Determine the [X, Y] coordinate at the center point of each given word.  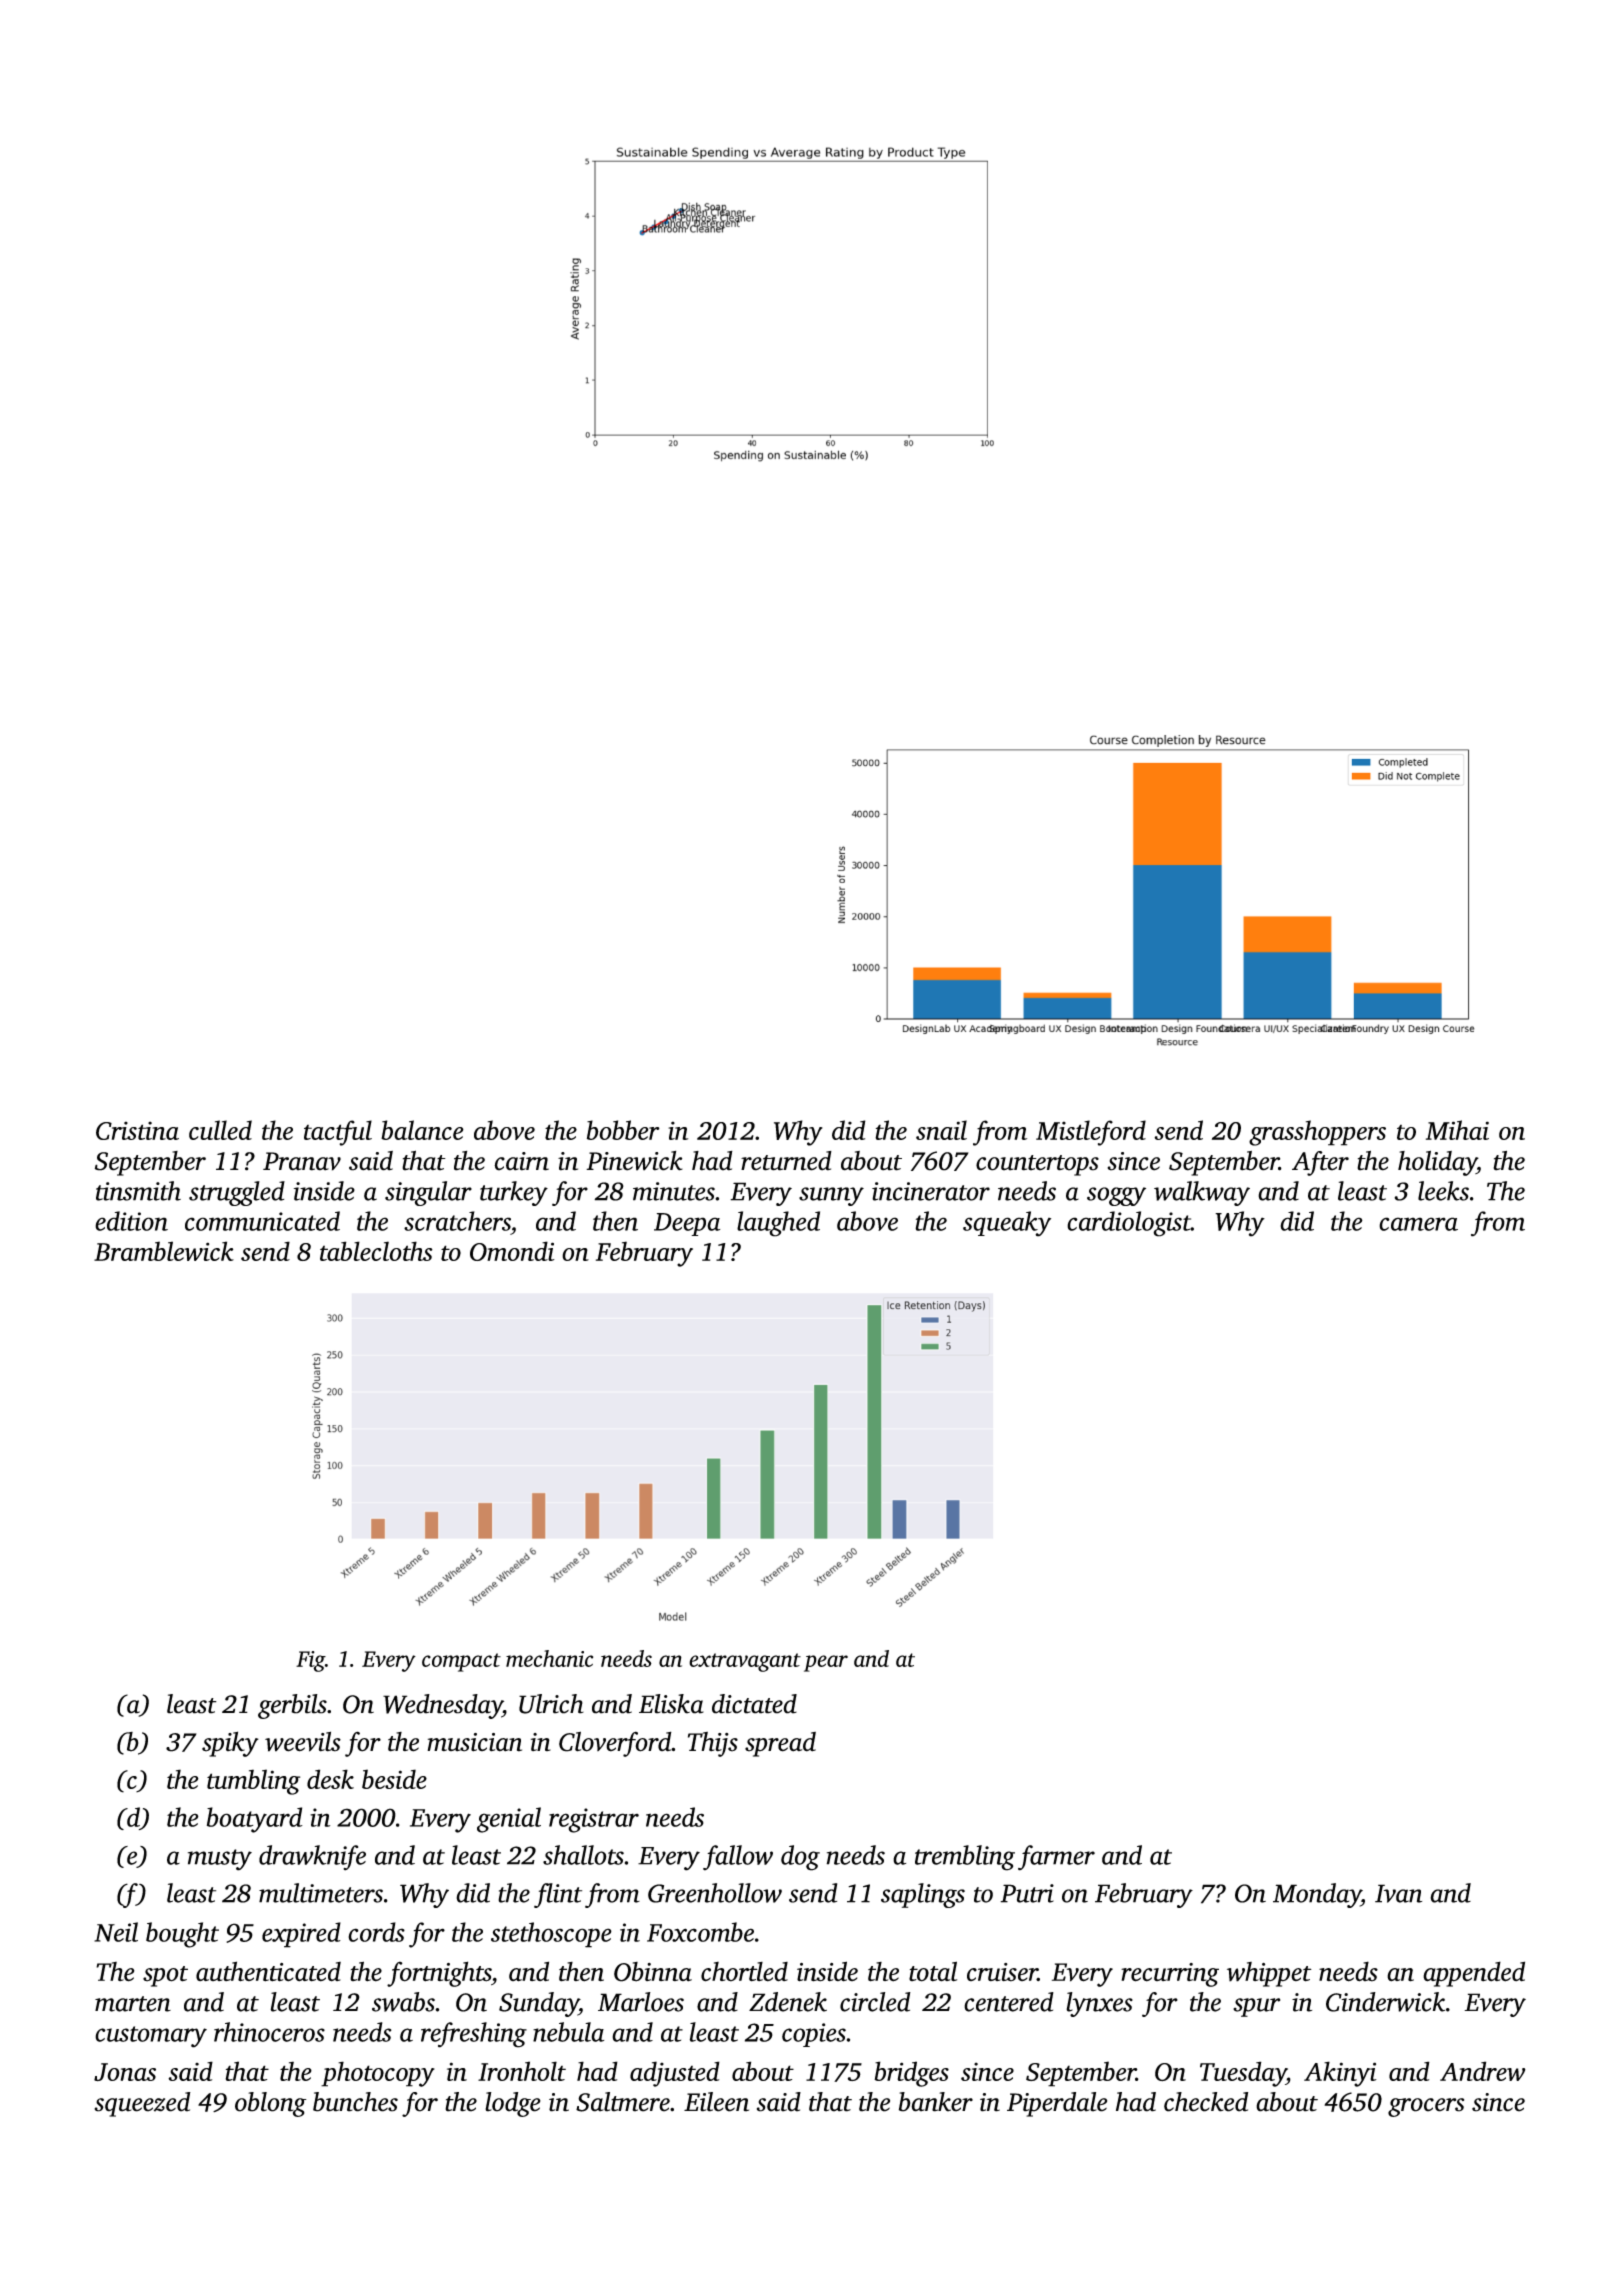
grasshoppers [1317, 1133]
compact [461, 1662]
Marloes [641, 2002]
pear [826, 1663]
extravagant [745, 1662]
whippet [1269, 1974]
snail [941, 1130]
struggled [237, 1193]
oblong [271, 2104]
